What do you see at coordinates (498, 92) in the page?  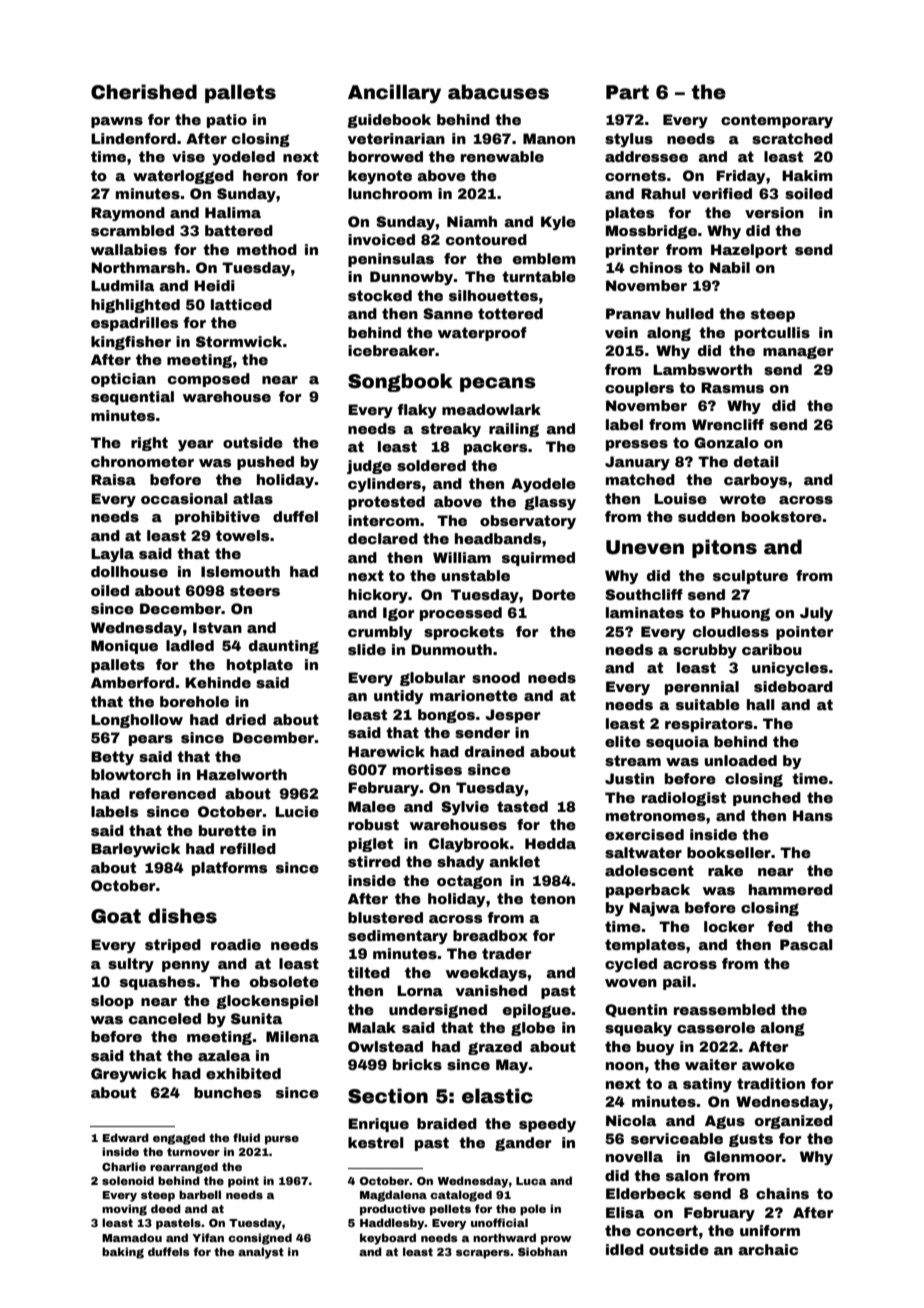 I see `abacuses` at bounding box center [498, 92].
